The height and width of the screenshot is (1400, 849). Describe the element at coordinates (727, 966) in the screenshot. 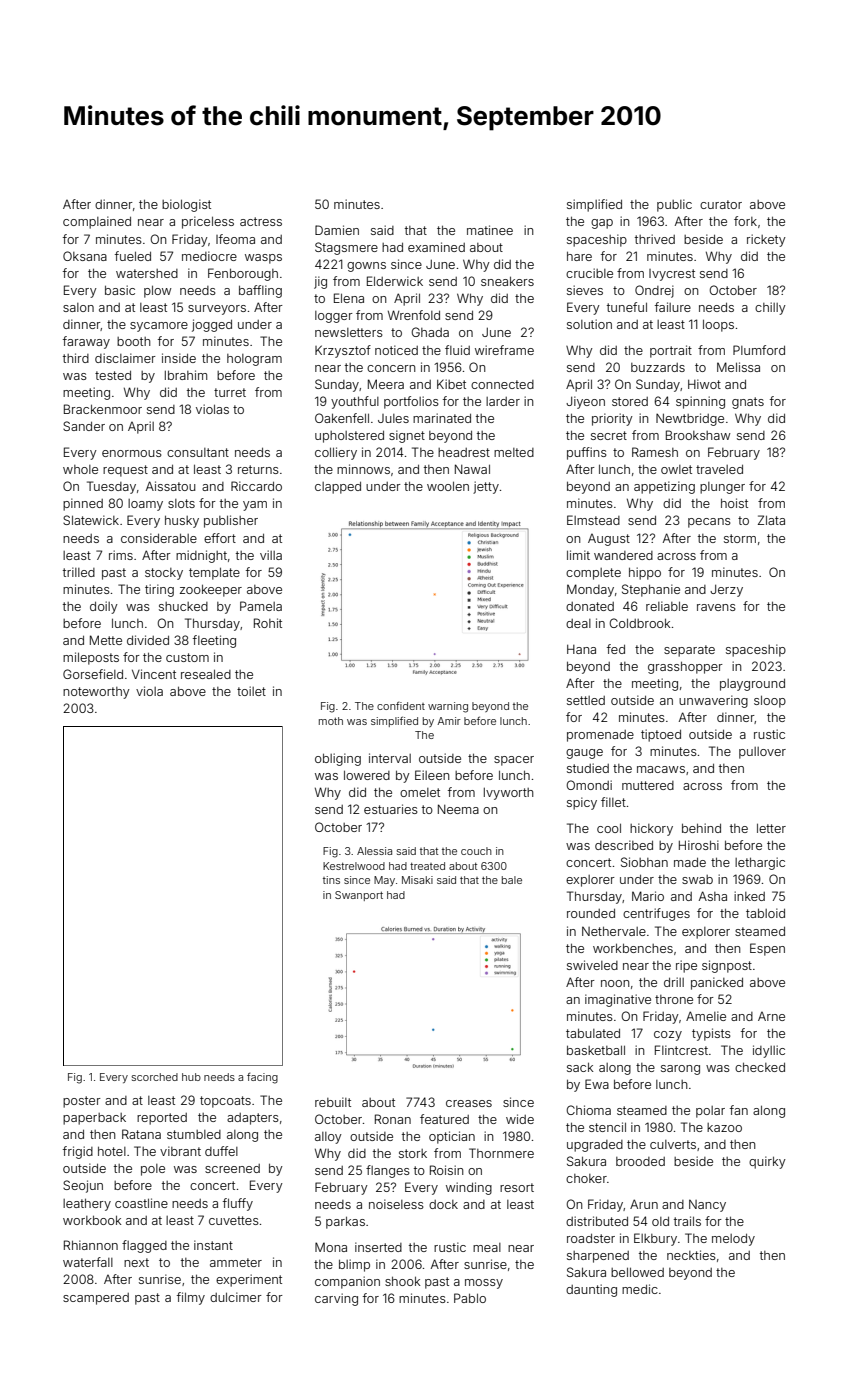

I see `signpost` at that location.
